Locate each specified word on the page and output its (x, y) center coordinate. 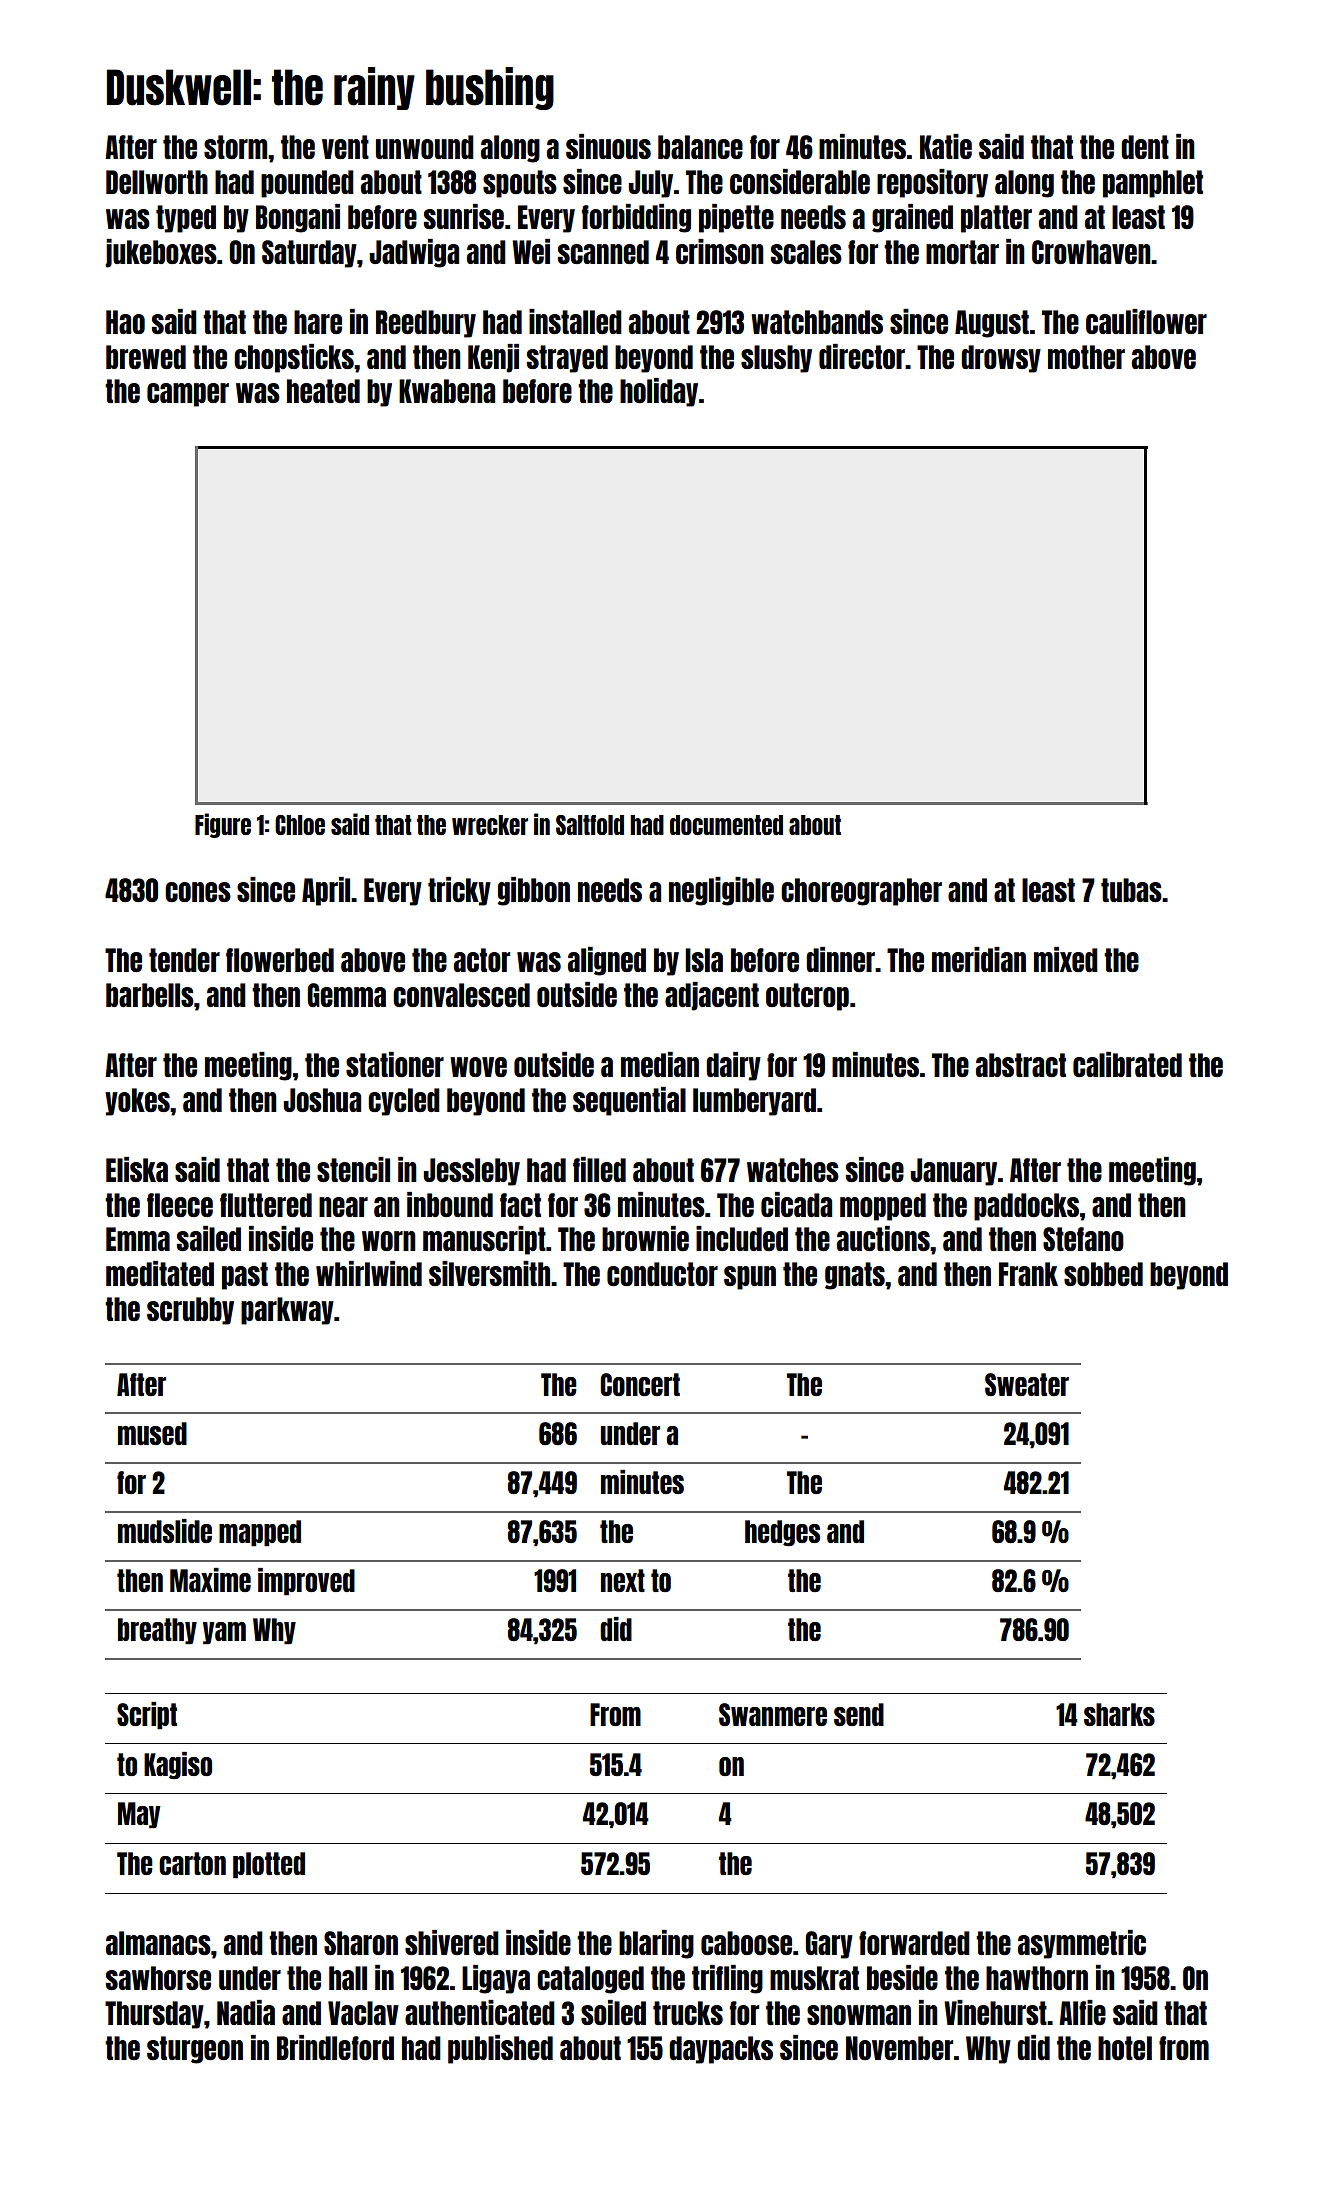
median (660, 1064)
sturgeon (195, 2050)
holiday (659, 392)
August (992, 324)
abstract (1021, 1065)
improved (306, 1582)
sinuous (608, 146)
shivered (452, 1942)
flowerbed (280, 960)
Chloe (300, 825)
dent (1145, 147)
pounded (307, 184)
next (623, 1580)
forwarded (914, 1943)
